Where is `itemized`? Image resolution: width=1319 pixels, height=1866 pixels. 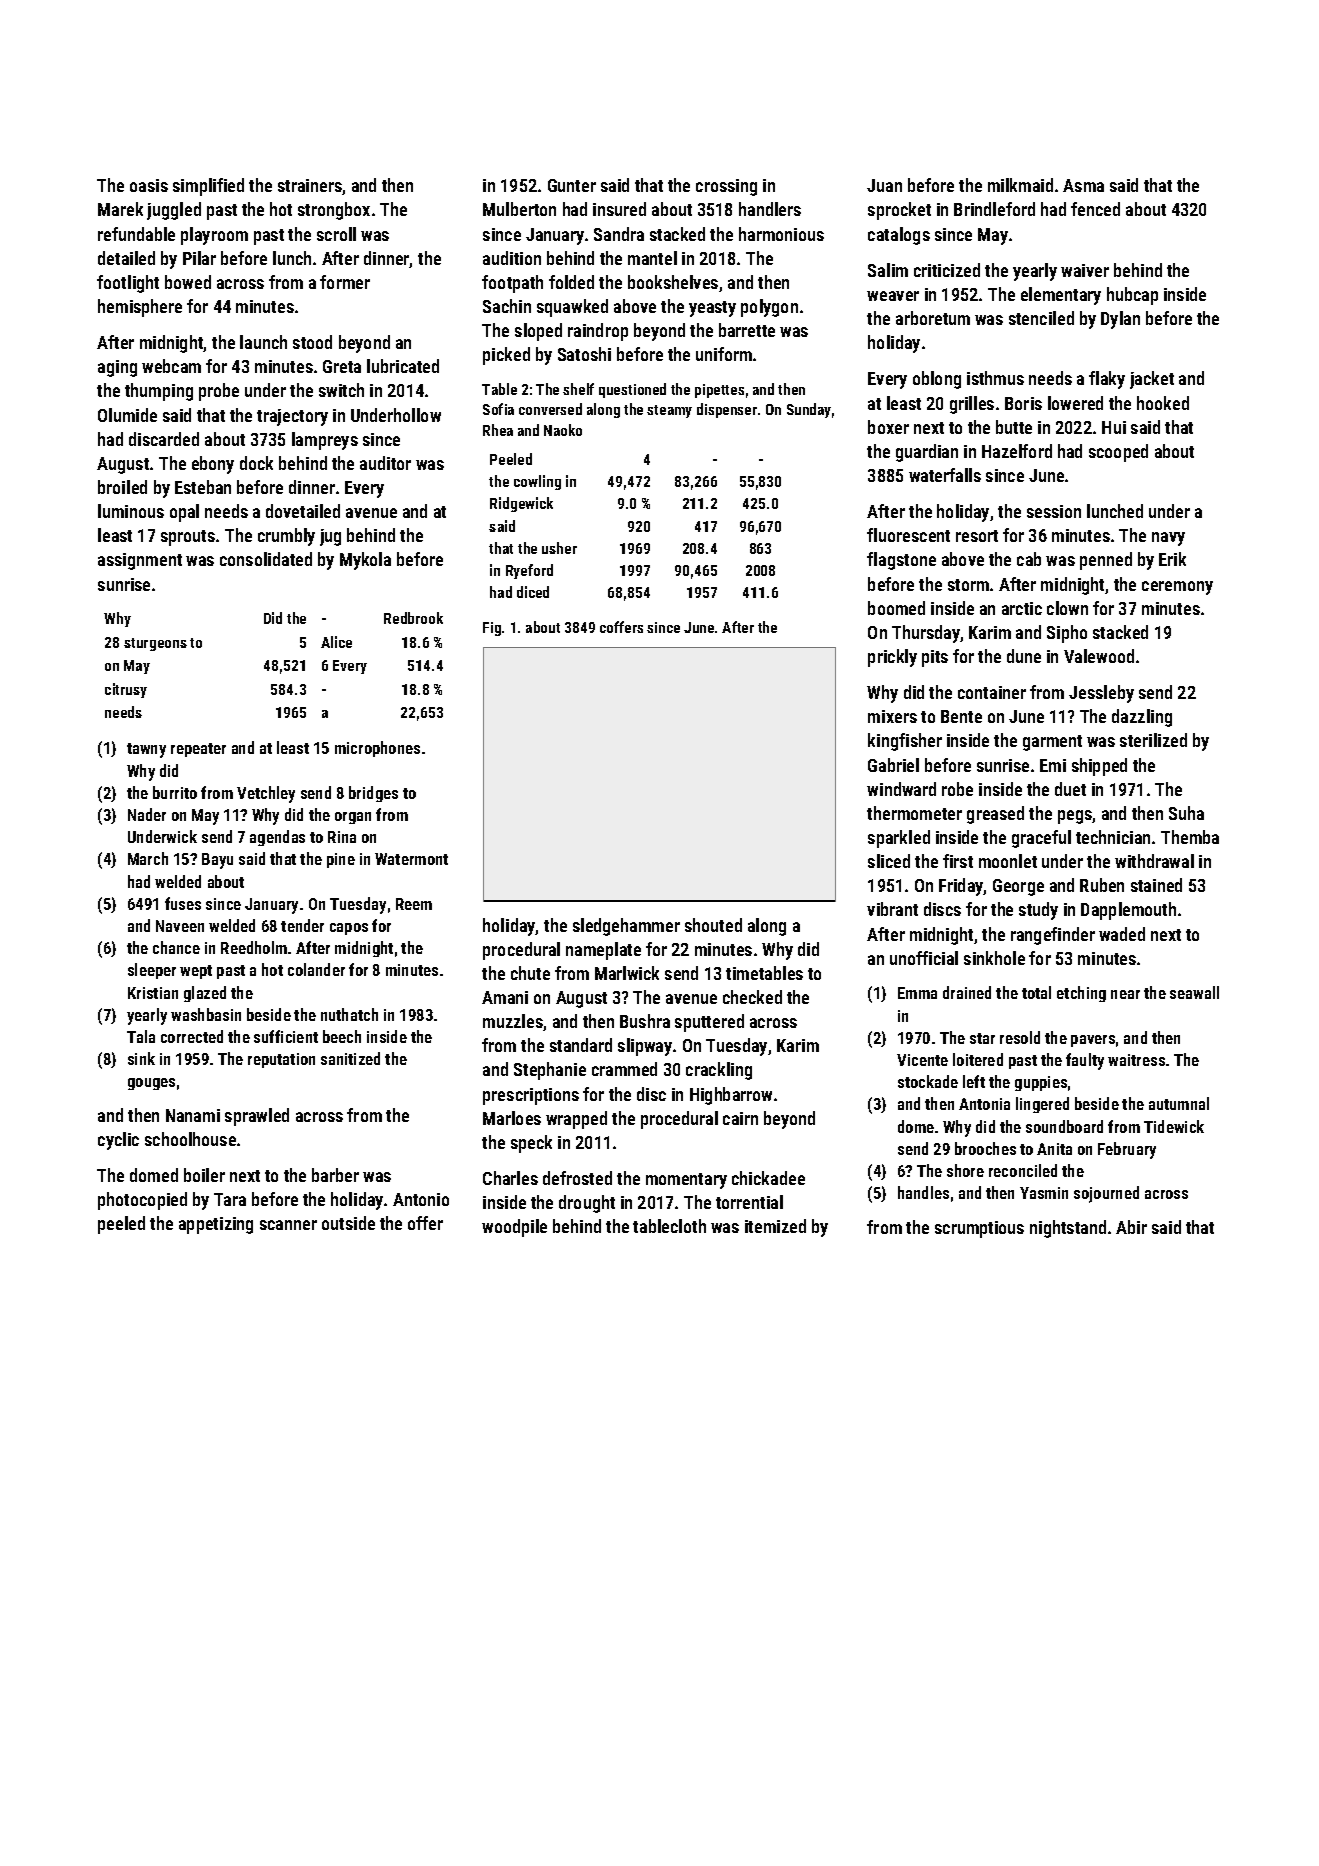 itemized is located at coordinates (775, 1226).
